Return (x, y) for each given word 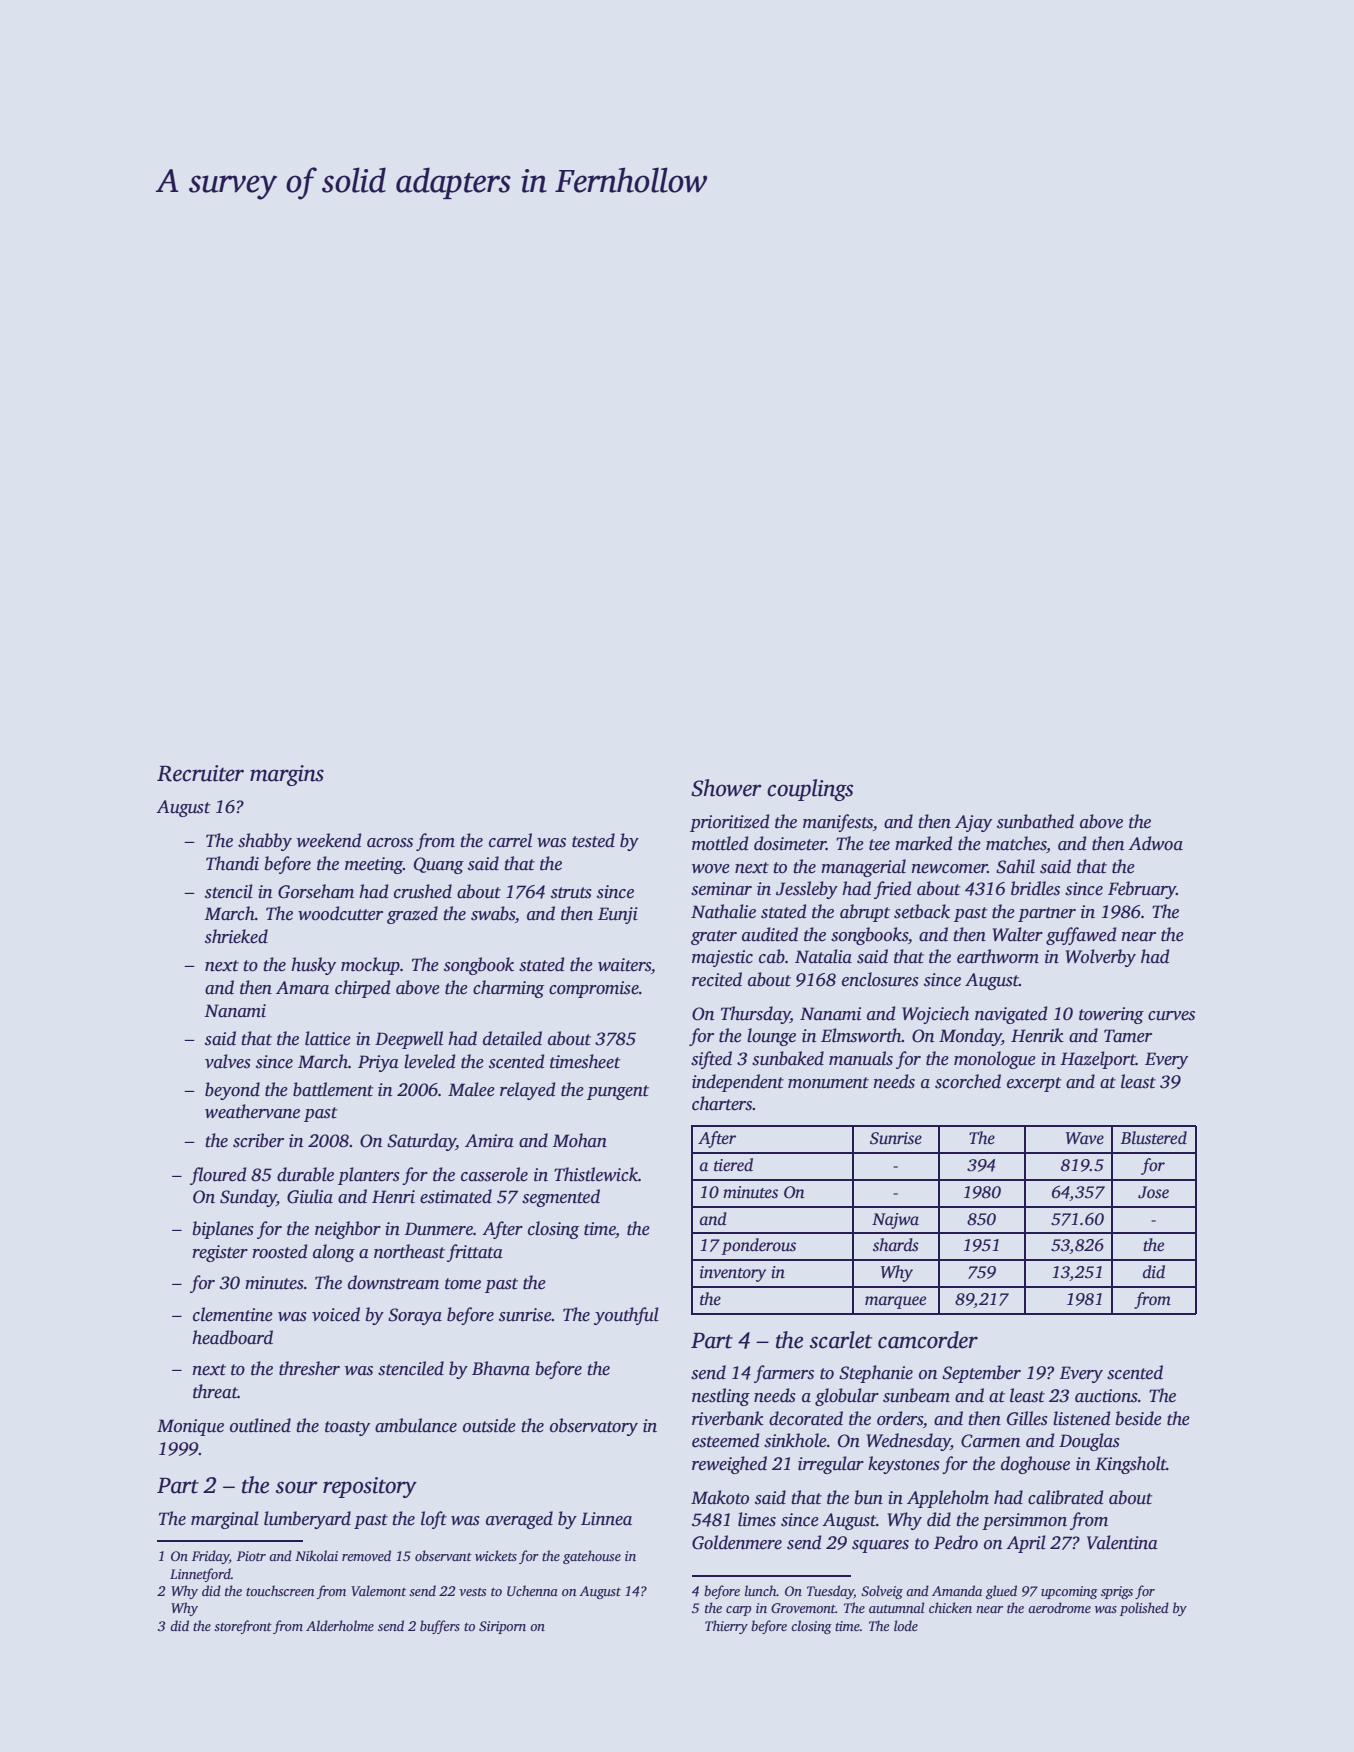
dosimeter (790, 843)
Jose (1153, 1192)
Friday (210, 1557)
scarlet (841, 1340)
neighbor (348, 1230)
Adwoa (1155, 843)
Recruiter (200, 773)
